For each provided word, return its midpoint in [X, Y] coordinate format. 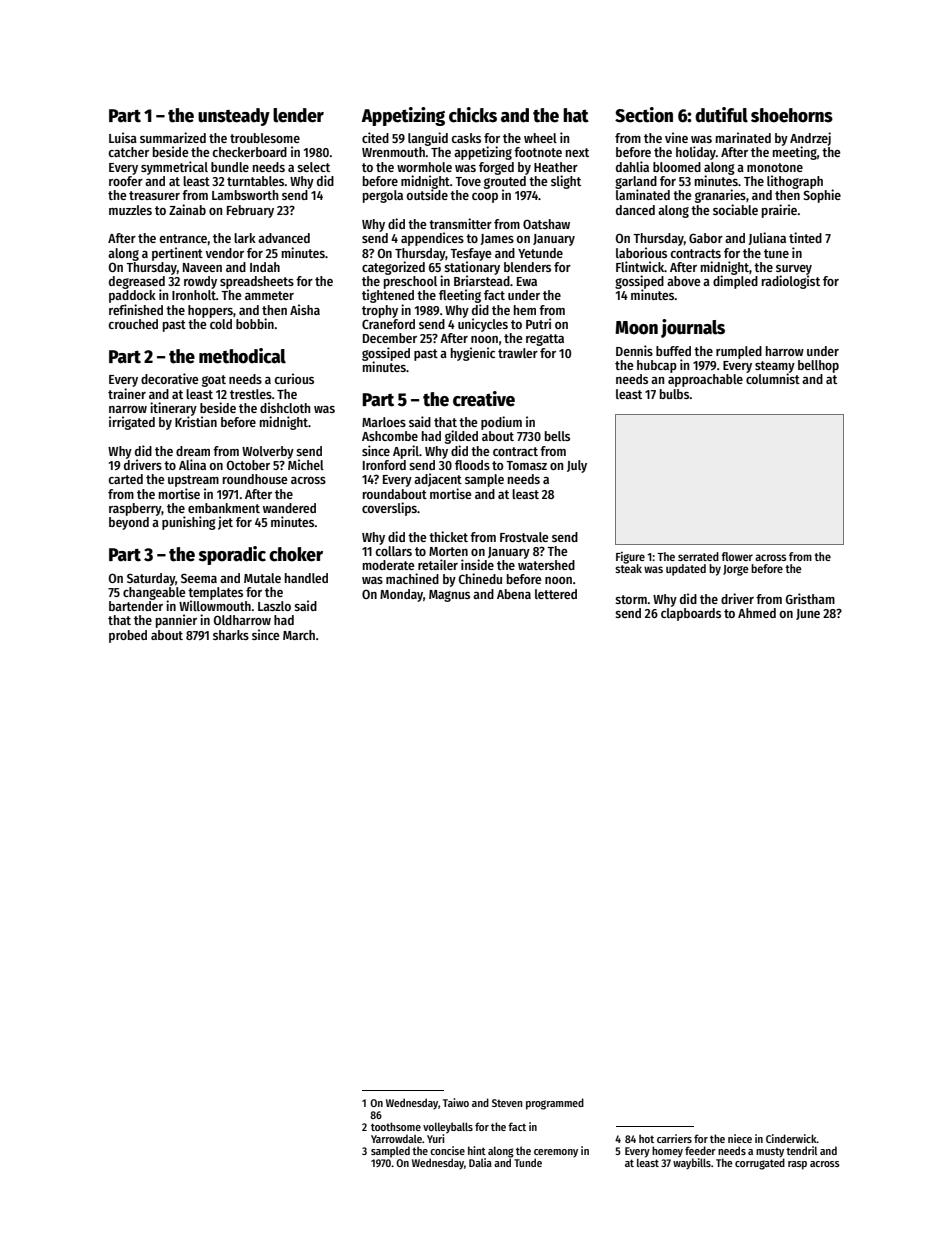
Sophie [822, 196]
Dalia [480, 1162]
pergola [383, 196]
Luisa [123, 137]
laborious [641, 252]
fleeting [460, 296]
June [808, 614]
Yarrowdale [396, 1138]
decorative [169, 378]
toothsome [396, 1126]
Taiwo [456, 1102]
